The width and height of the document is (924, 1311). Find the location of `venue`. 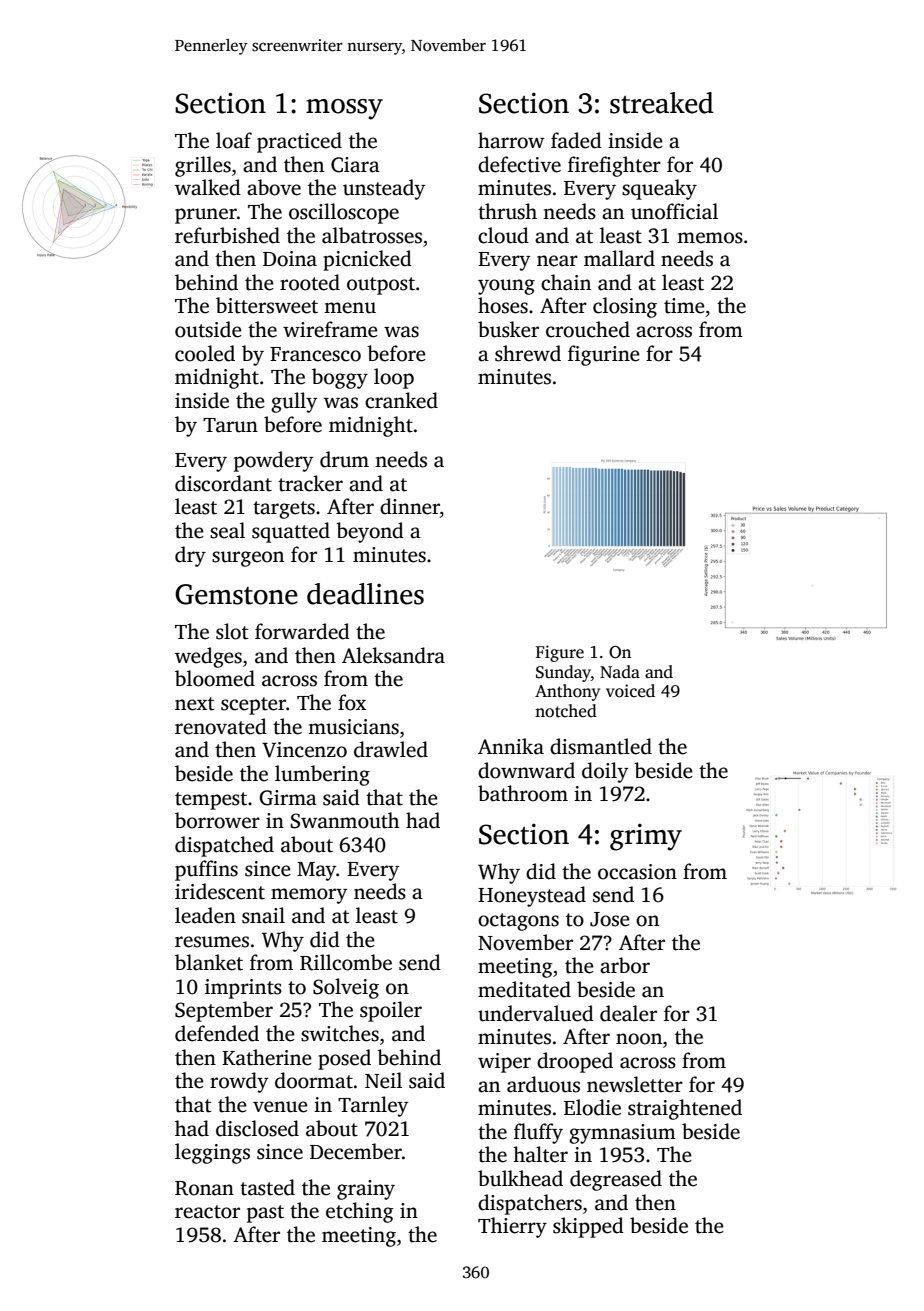

venue is located at coordinates (280, 1107).
